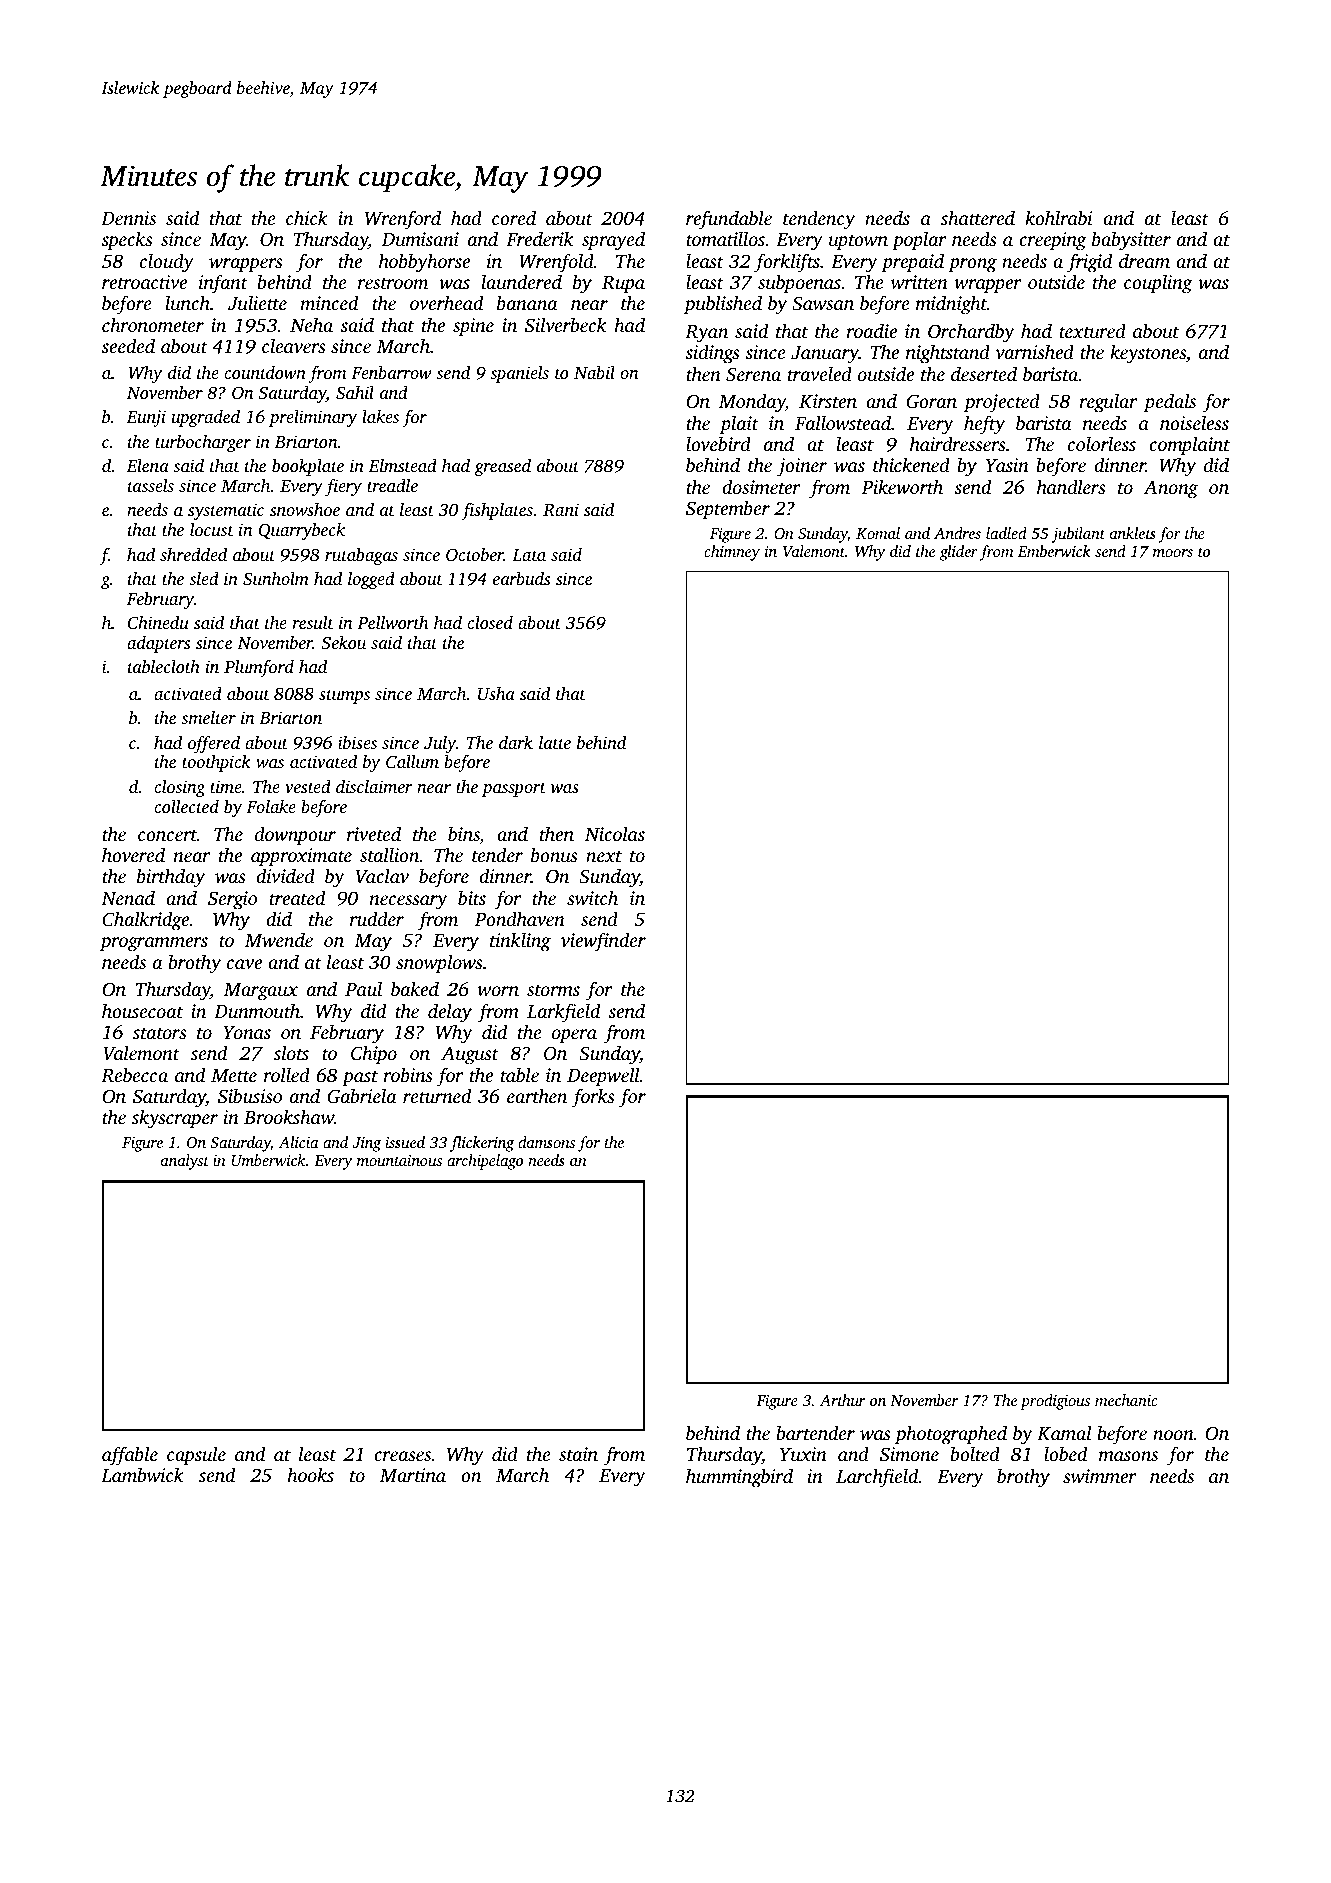  I want to click on analyst, so click(185, 1162).
